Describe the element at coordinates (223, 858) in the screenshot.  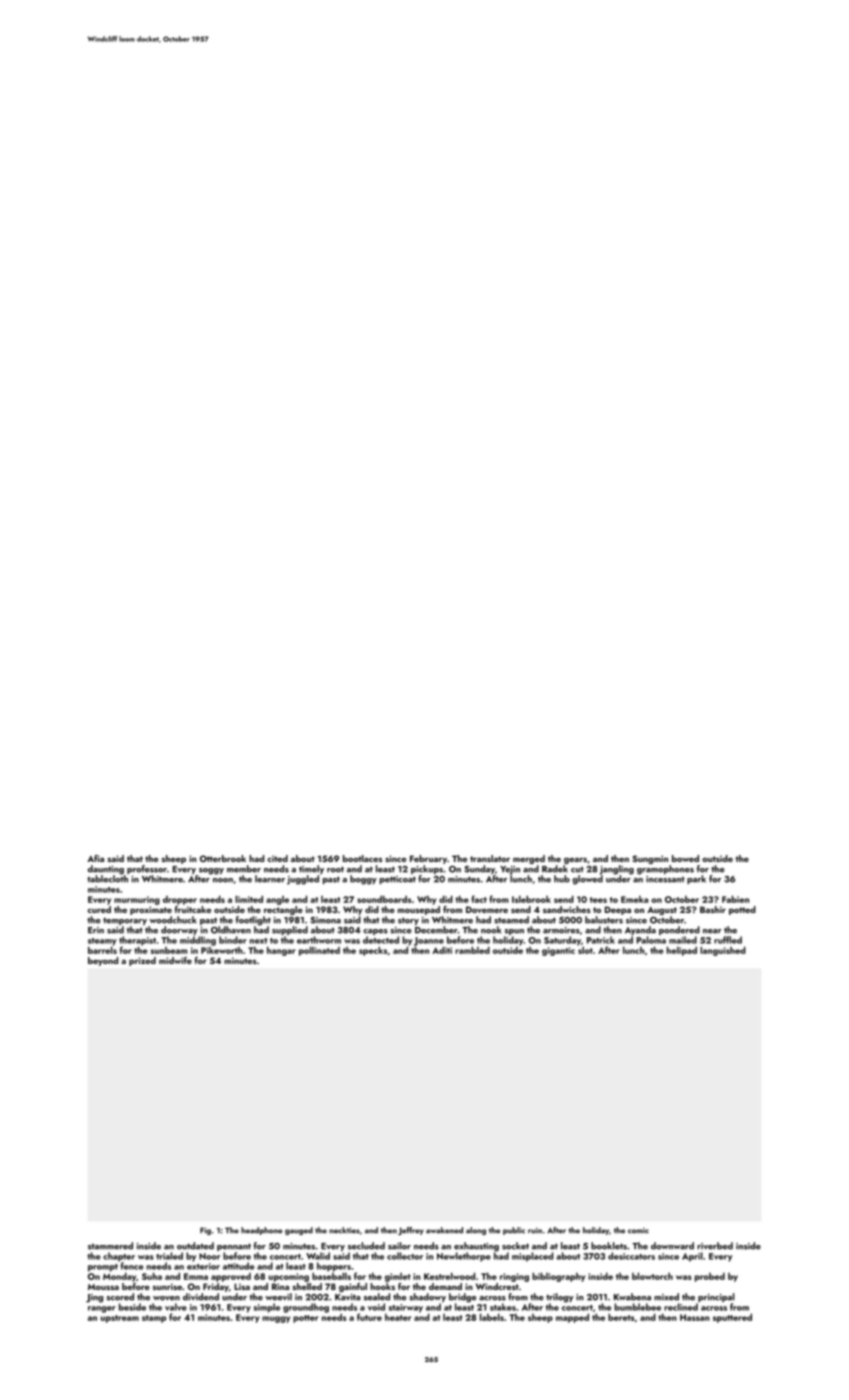
I see `Otterbrook` at that location.
